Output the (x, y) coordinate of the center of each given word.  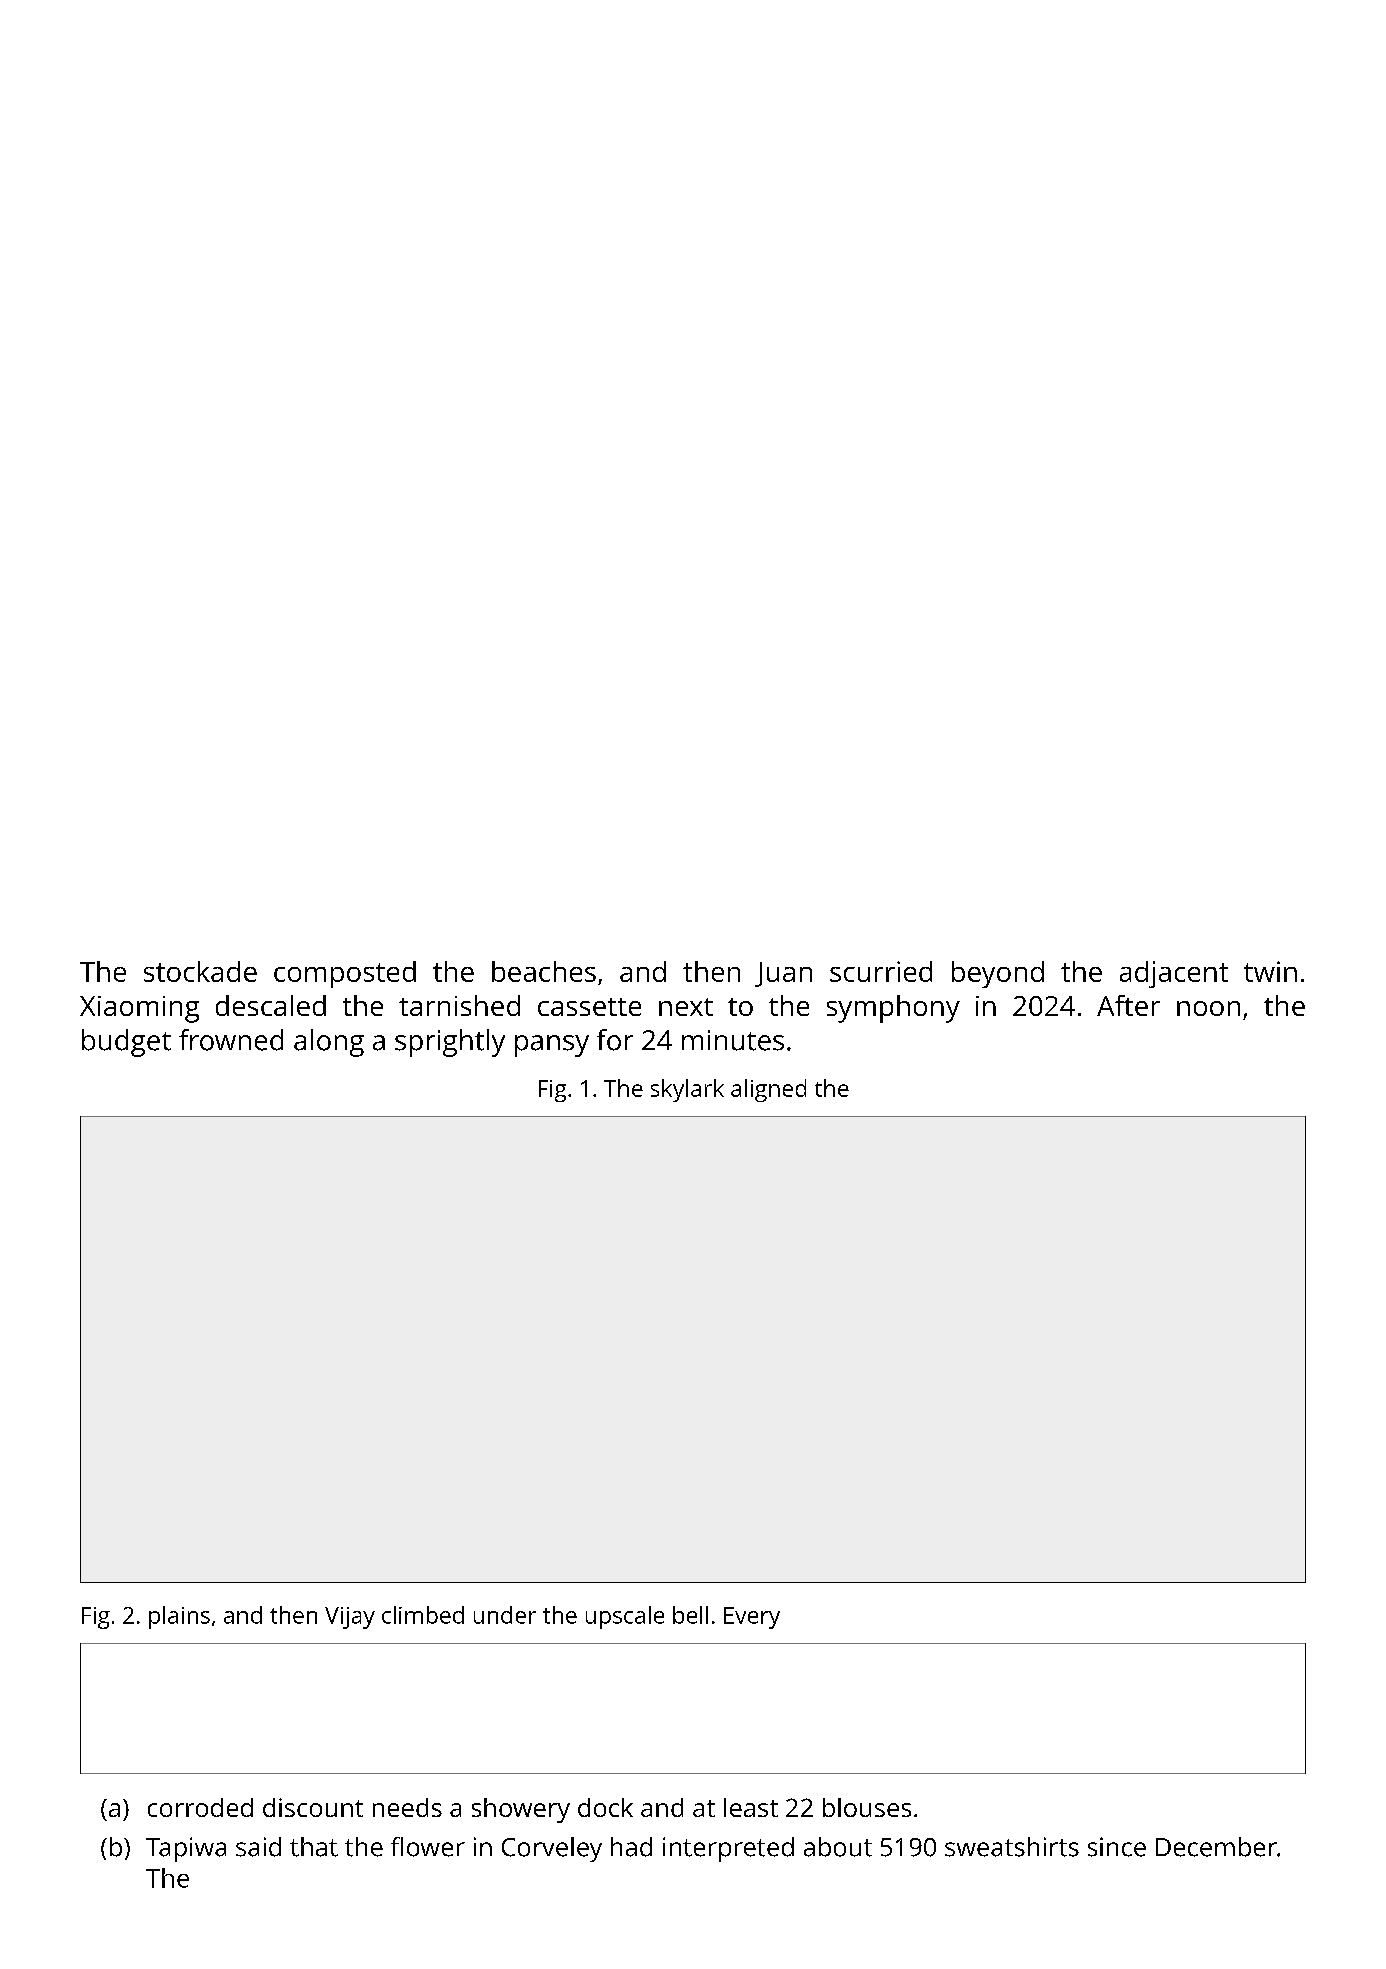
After (1128, 1005)
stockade (200, 971)
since (1117, 1847)
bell (690, 1615)
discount (313, 1807)
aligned (768, 1090)
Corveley (552, 1849)
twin (1270, 971)
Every (752, 1618)
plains (179, 1617)
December (1216, 1847)
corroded (200, 1807)
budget (126, 1043)
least (751, 1807)
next (686, 1007)
